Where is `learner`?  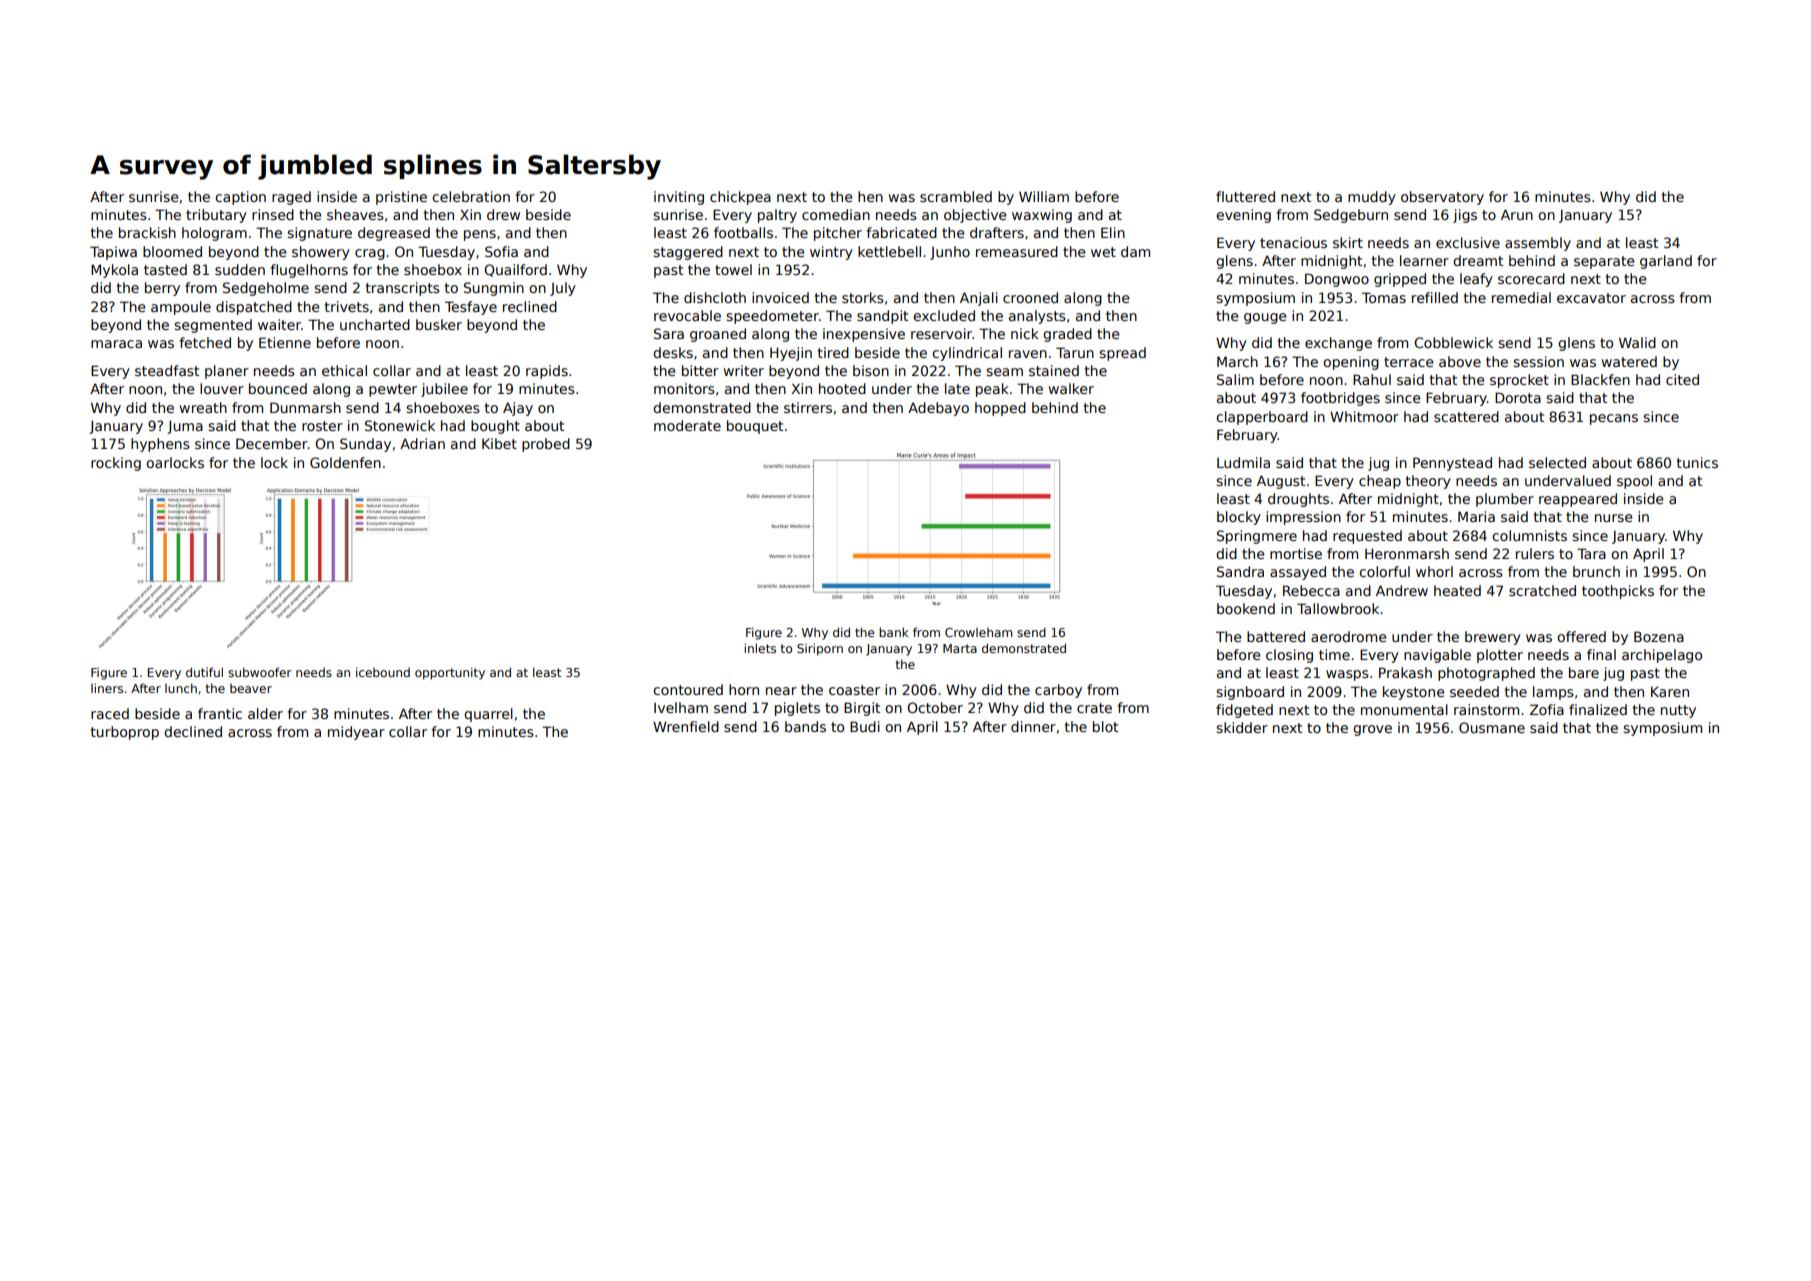 learner is located at coordinates (1424, 260).
